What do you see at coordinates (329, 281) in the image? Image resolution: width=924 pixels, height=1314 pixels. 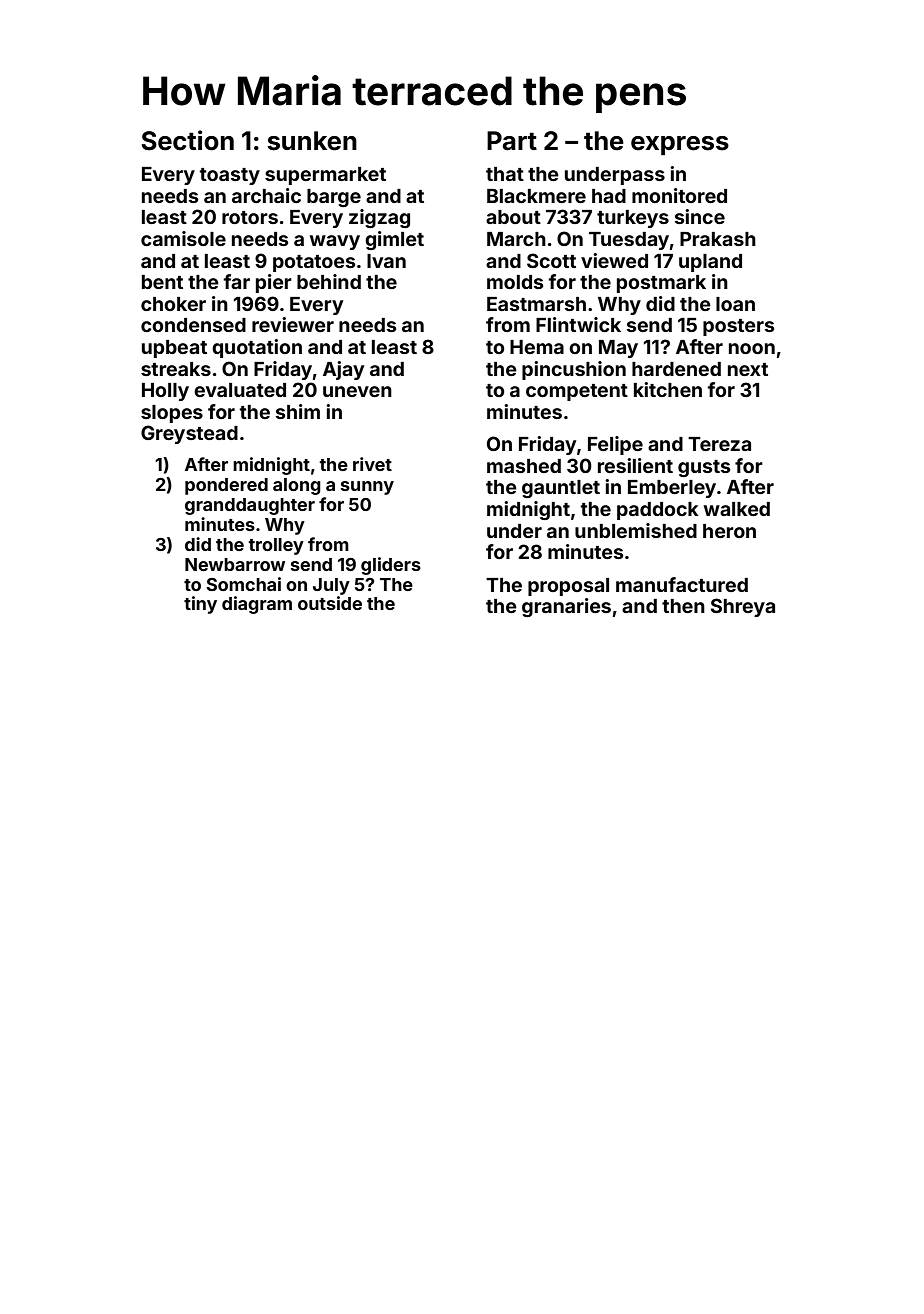 I see `behind` at bounding box center [329, 281].
